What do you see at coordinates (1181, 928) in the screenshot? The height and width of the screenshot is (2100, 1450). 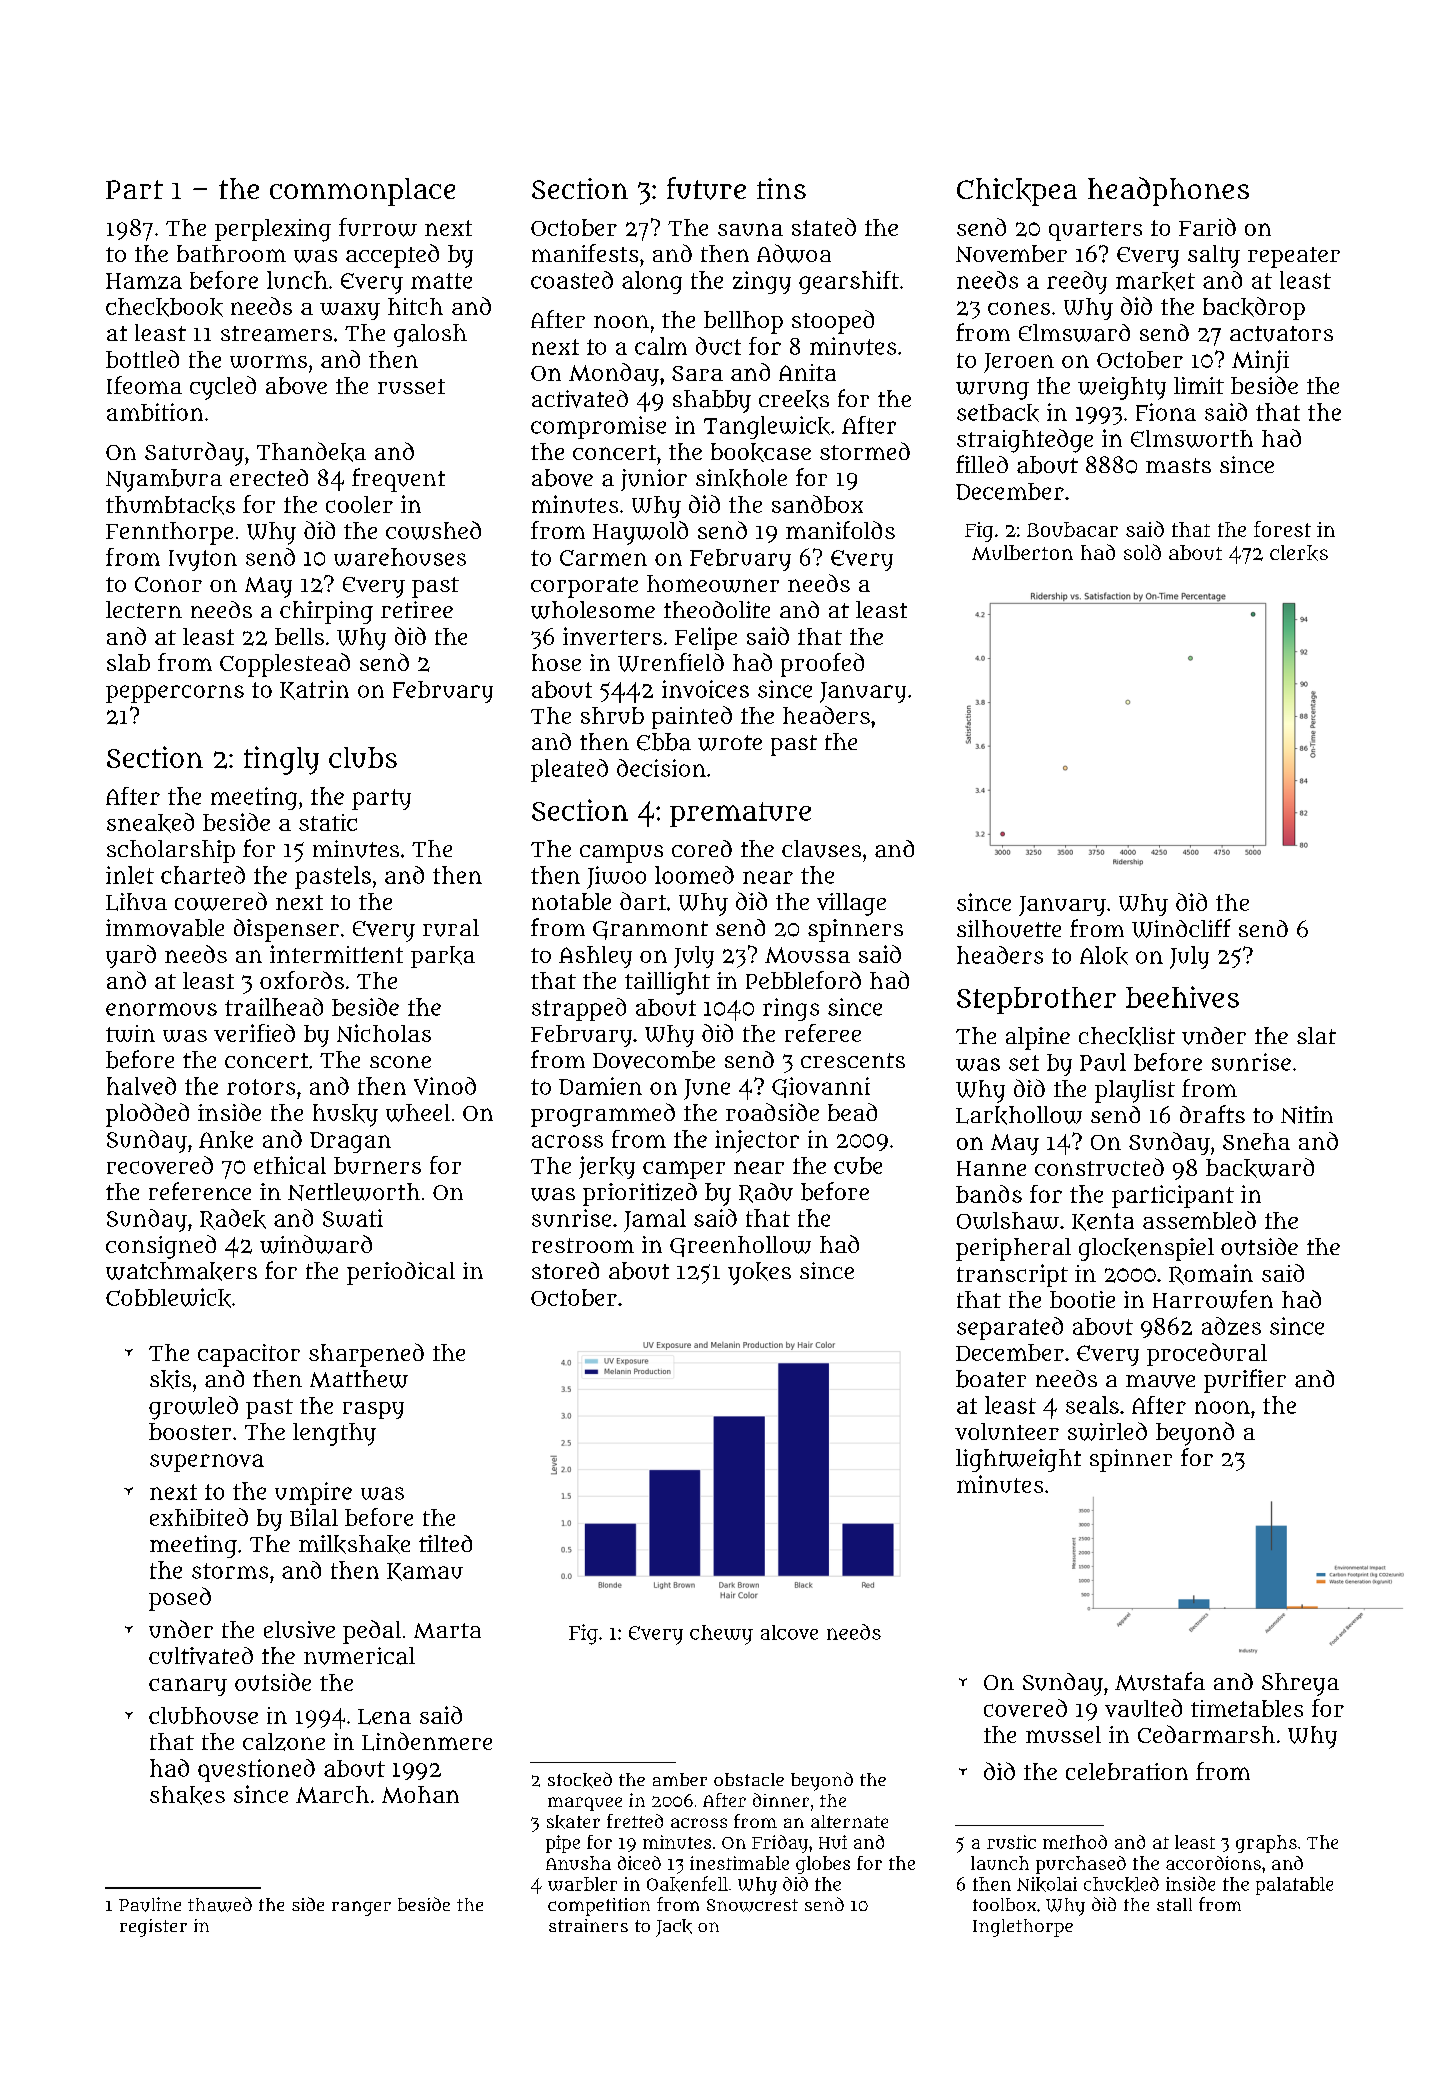 I see `Windcliff` at bounding box center [1181, 928].
